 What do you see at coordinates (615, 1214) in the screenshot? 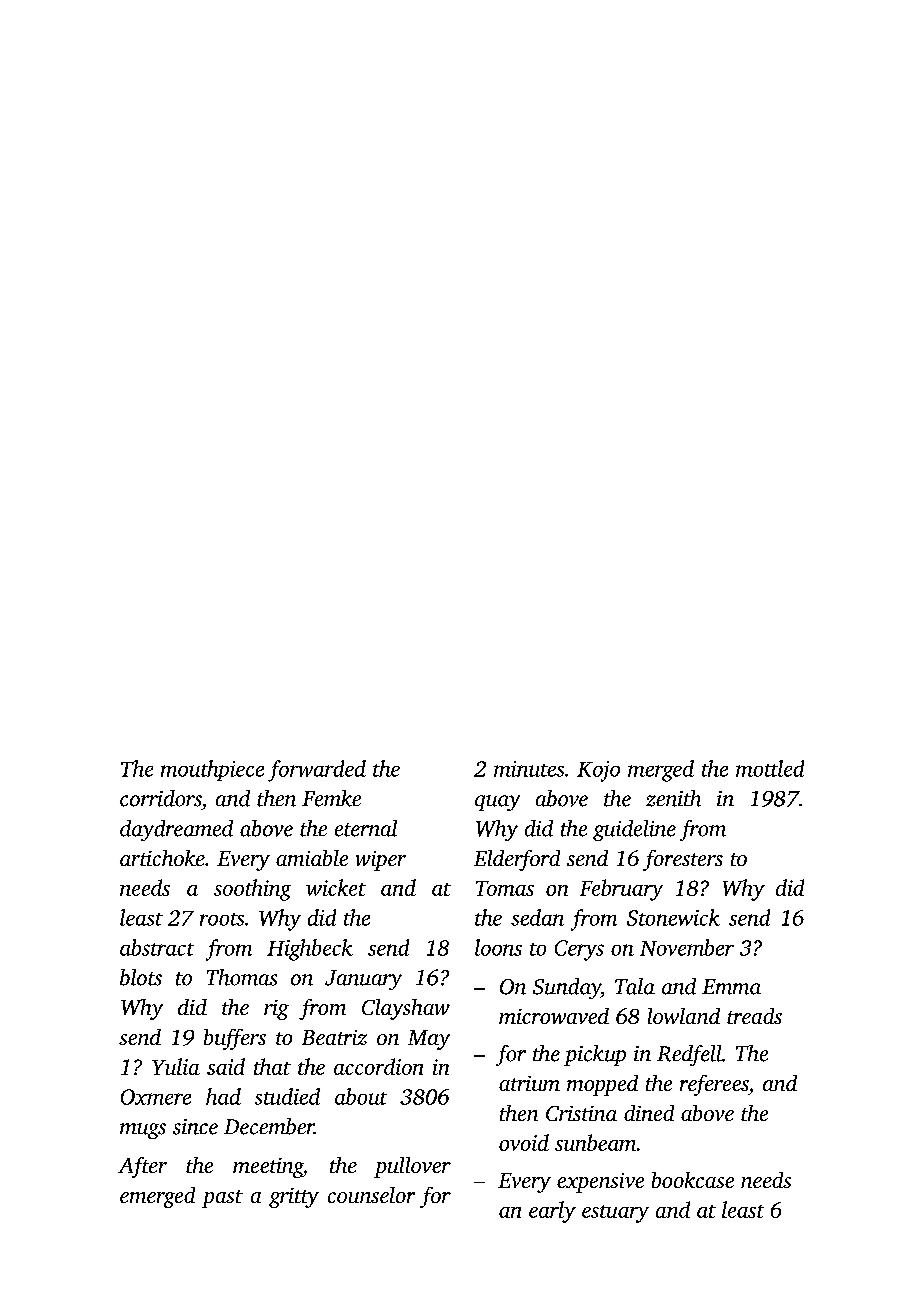
I see `estuary` at bounding box center [615, 1214].
